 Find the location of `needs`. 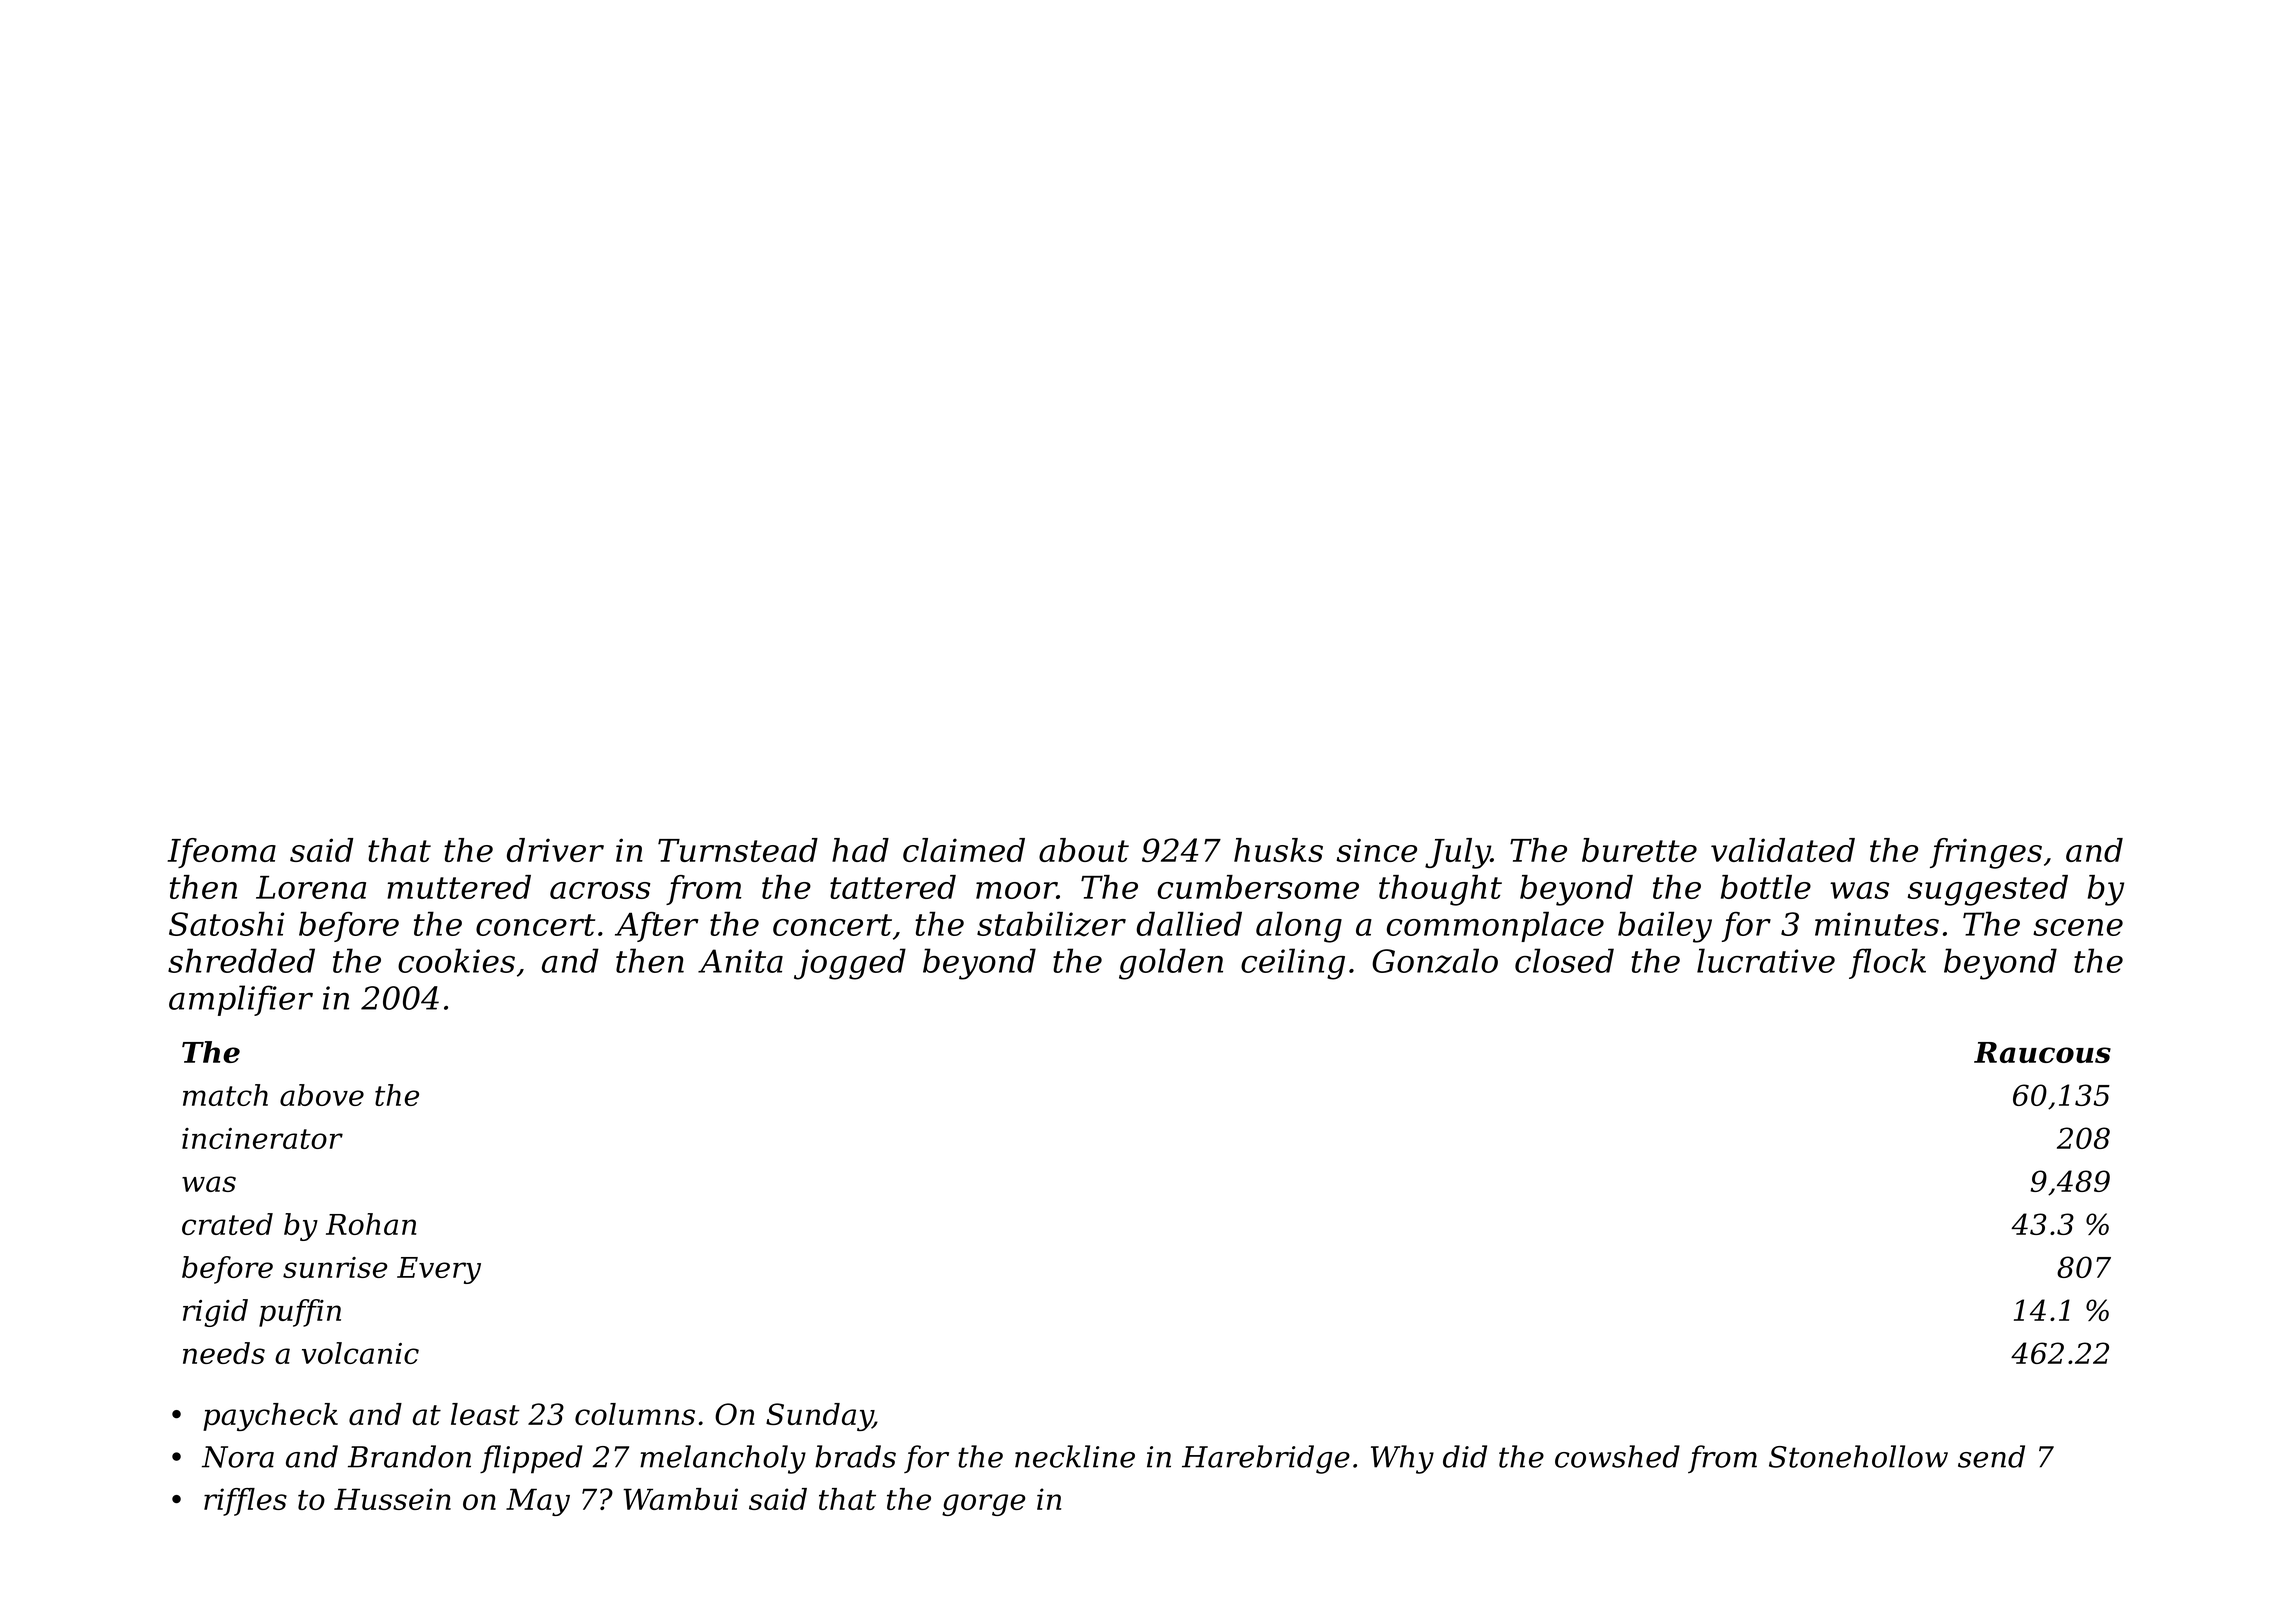

needs is located at coordinates (224, 1353).
